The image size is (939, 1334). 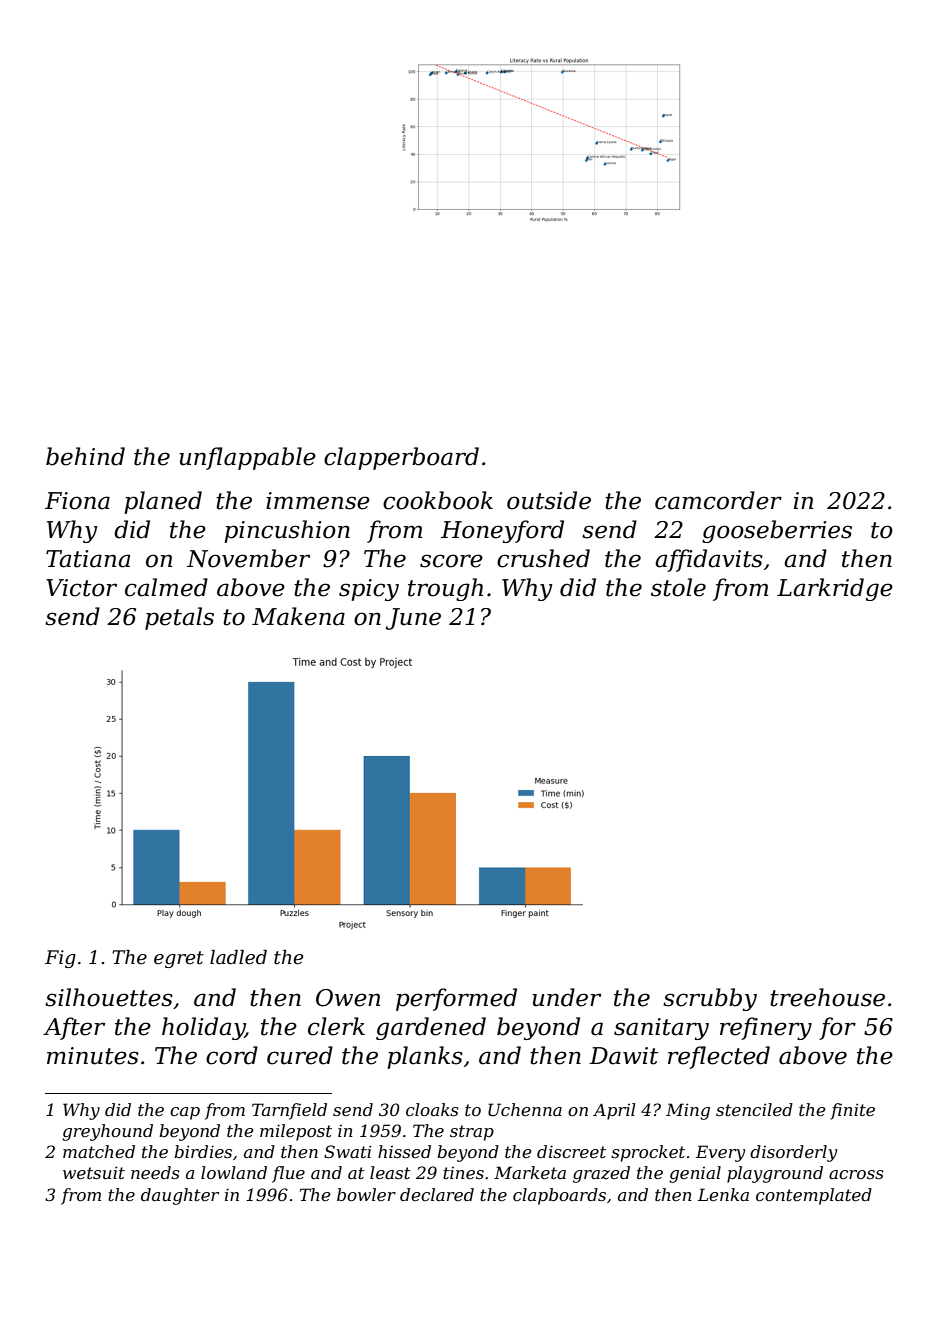 What do you see at coordinates (852, 1111) in the image?
I see `finite` at bounding box center [852, 1111].
